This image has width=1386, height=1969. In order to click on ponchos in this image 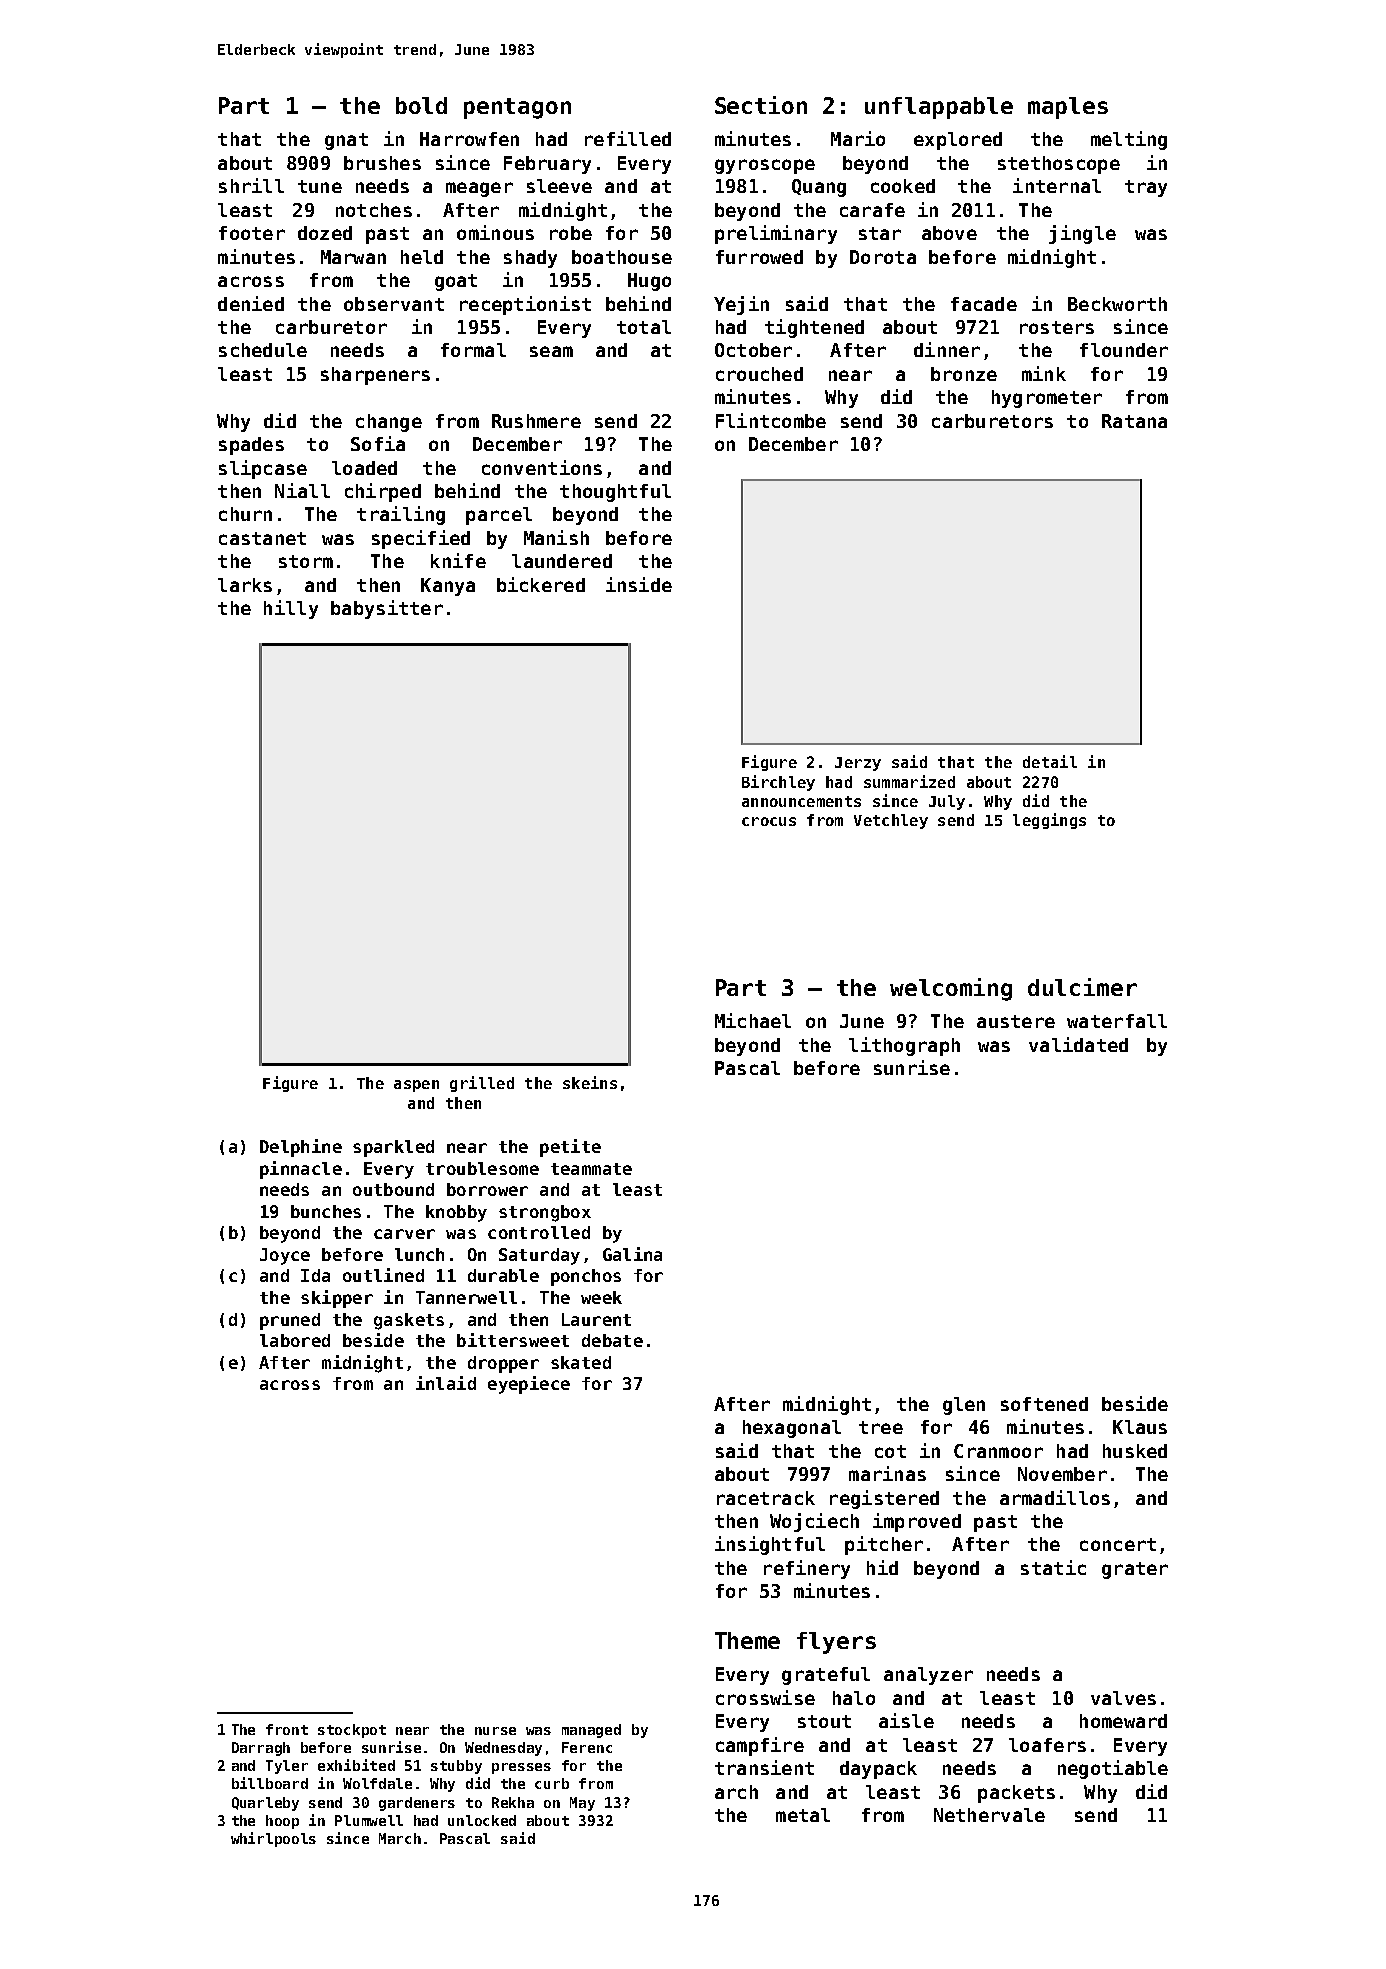, I will do `click(586, 1277)`.
